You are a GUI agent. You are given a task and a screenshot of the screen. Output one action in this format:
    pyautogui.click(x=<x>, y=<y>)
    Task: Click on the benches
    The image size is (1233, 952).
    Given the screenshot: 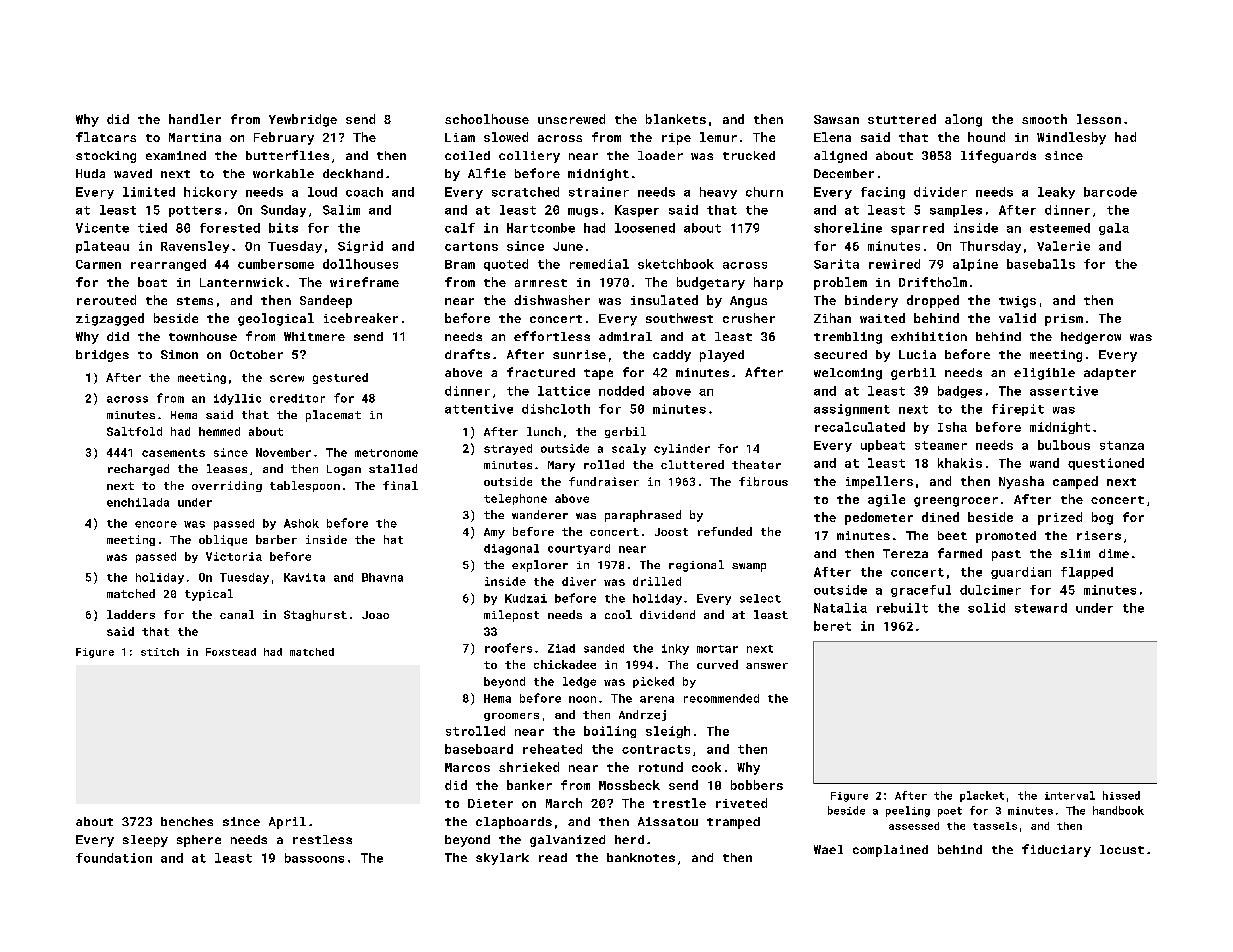 What is the action you would take?
    pyautogui.click(x=187, y=821)
